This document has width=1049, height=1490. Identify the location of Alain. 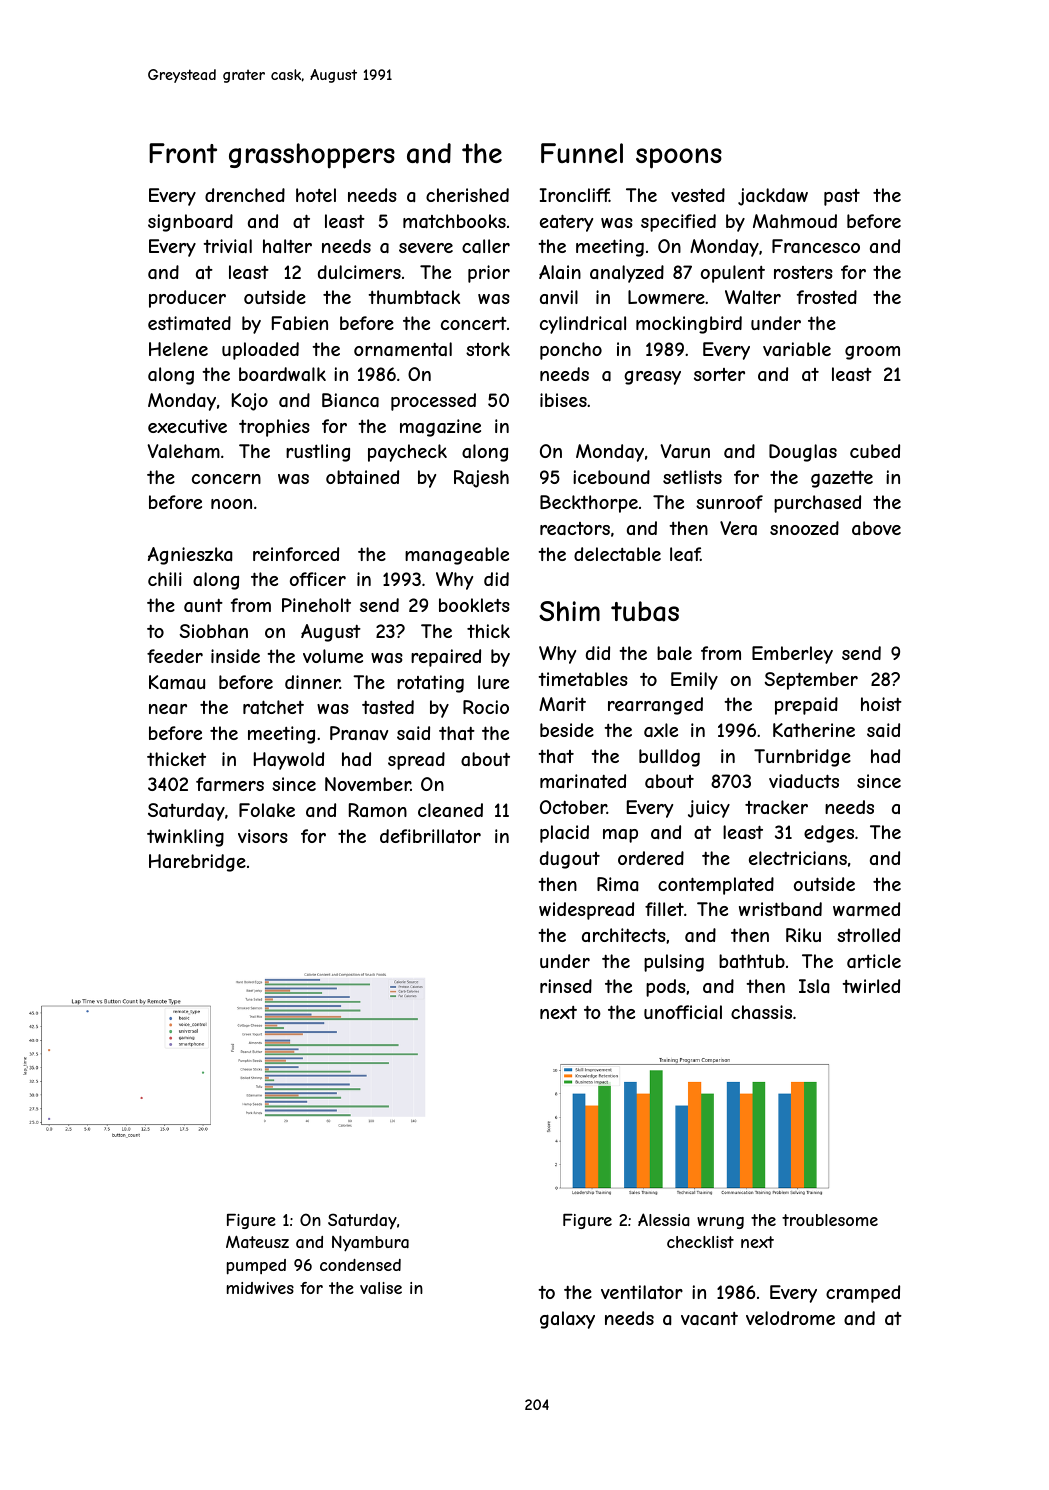
(560, 272).
